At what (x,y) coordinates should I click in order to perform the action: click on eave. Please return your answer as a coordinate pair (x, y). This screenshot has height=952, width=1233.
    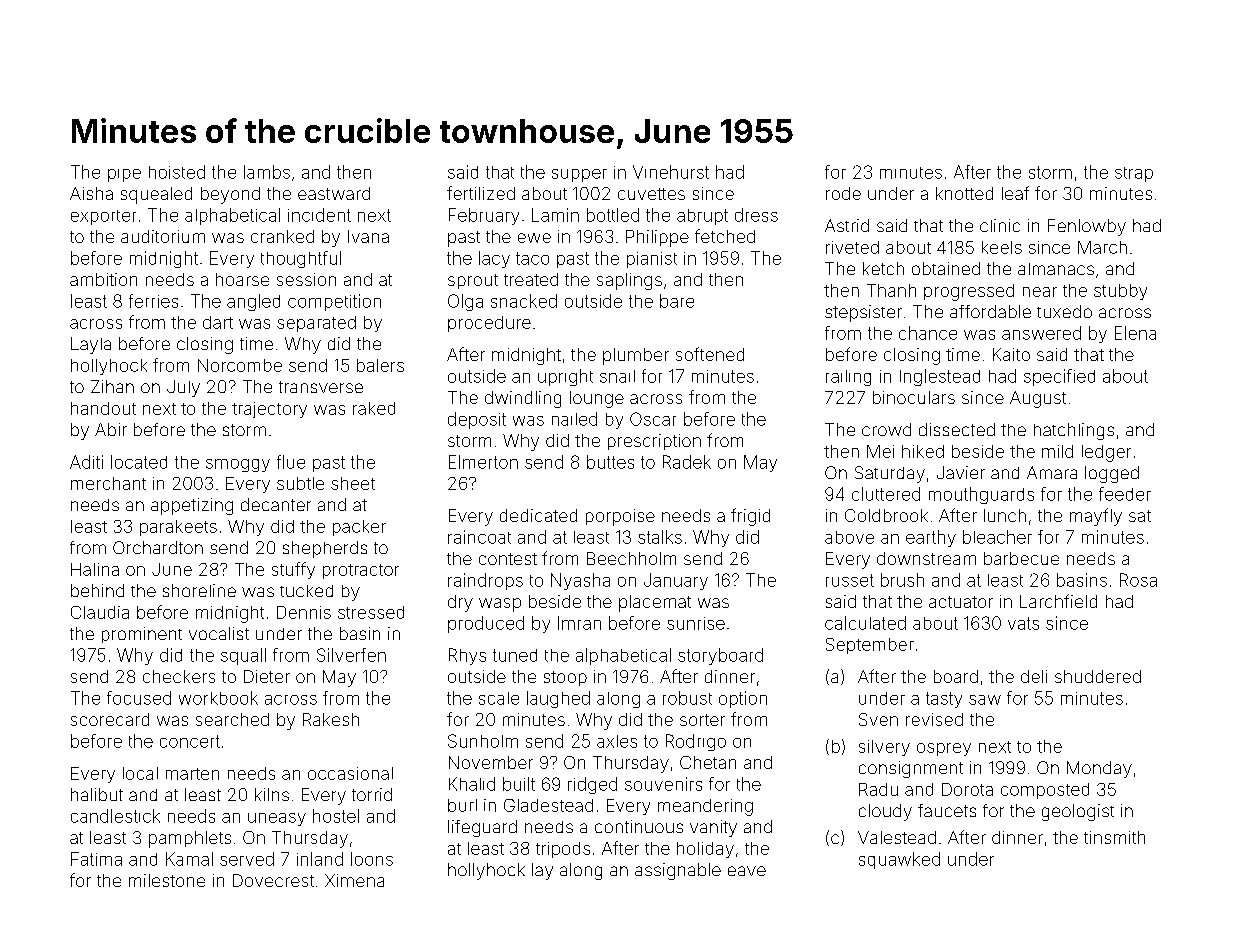
    Looking at the image, I should click on (747, 871).
